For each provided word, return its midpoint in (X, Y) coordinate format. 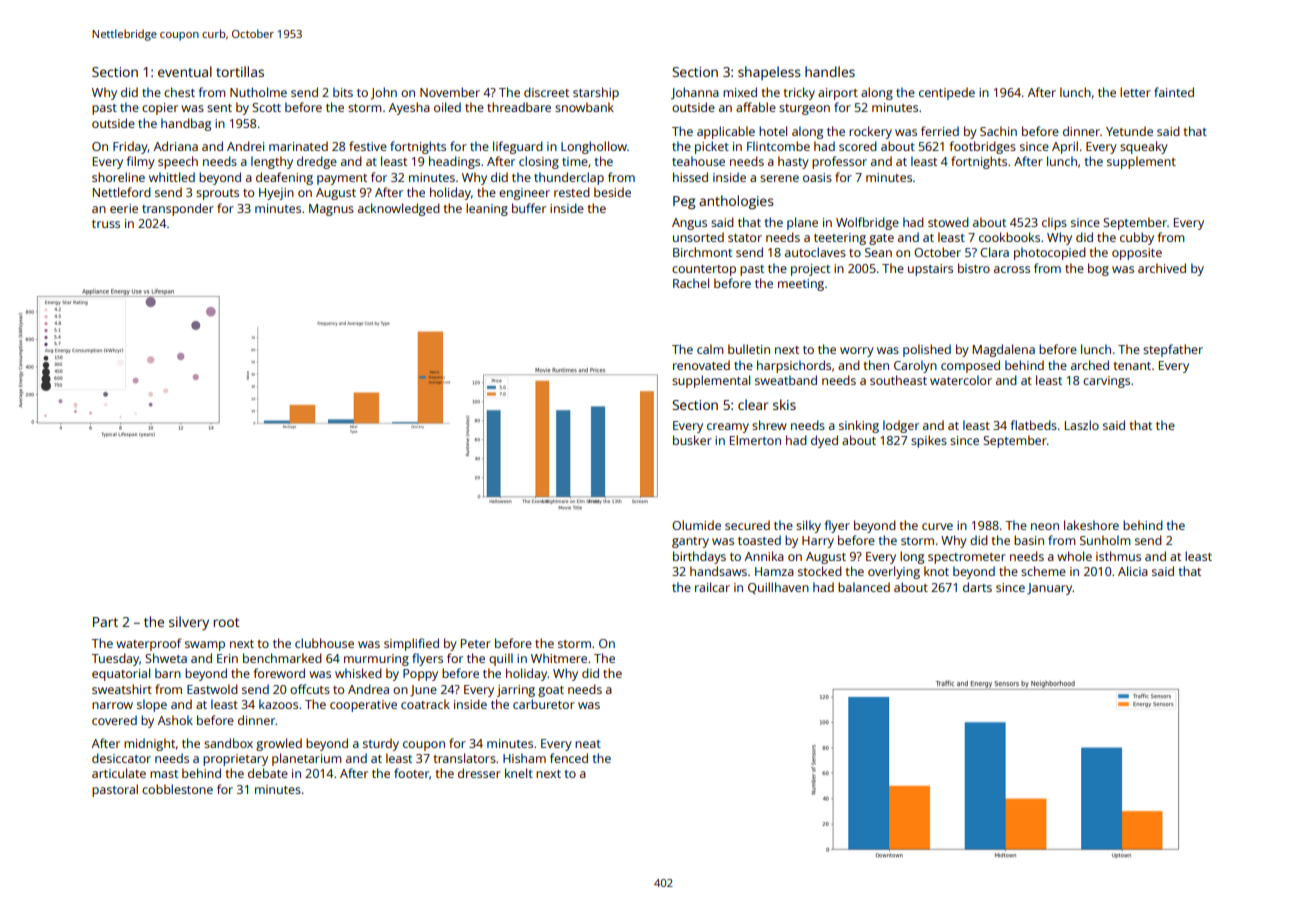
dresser (479, 773)
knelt (519, 773)
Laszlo (1082, 425)
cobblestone (177, 789)
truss (106, 224)
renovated (701, 365)
